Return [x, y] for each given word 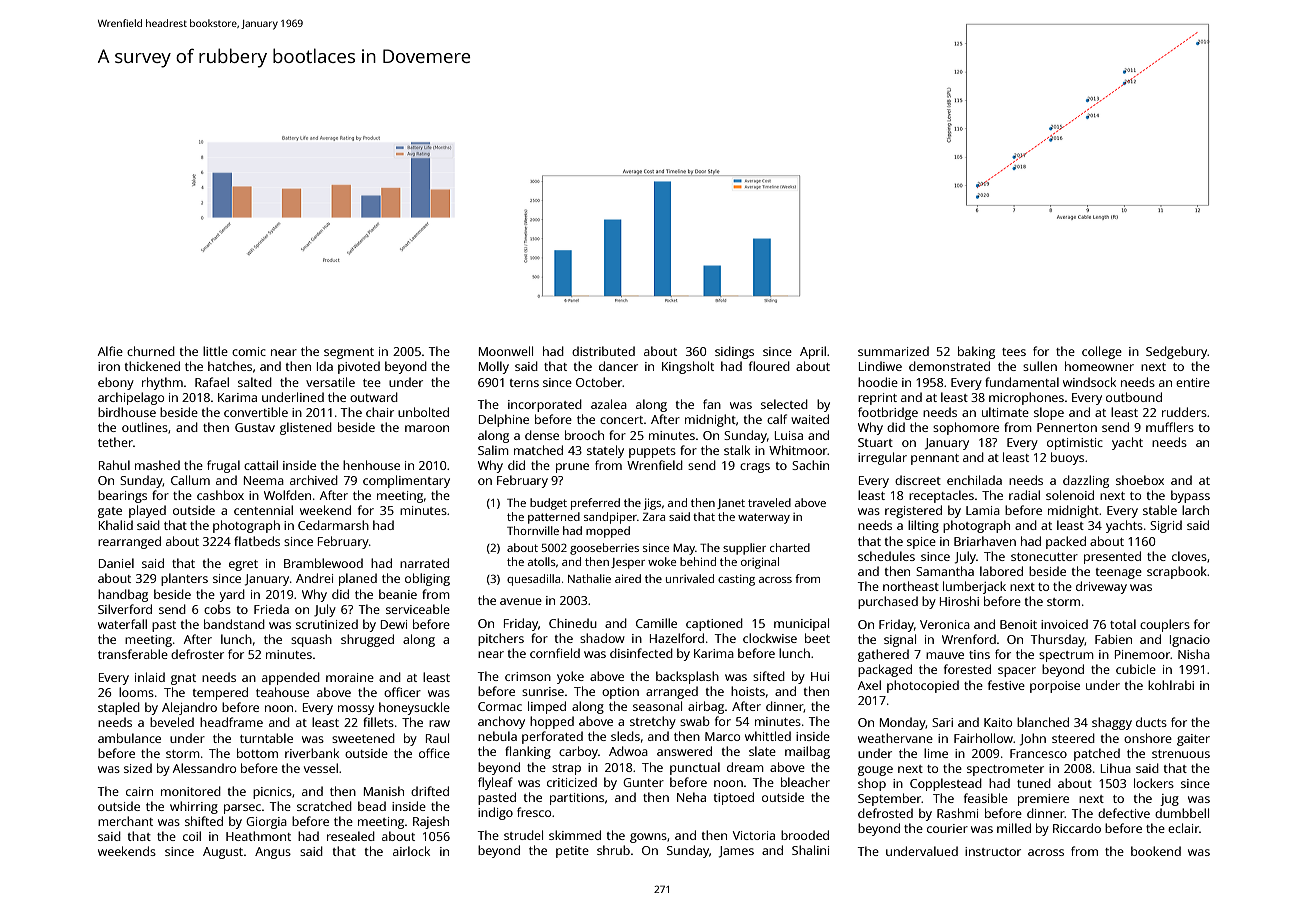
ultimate [1005, 412]
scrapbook [1177, 572]
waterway [764, 518]
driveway [1101, 587]
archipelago [131, 398]
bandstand [234, 624]
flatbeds [257, 541]
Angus [273, 853]
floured [769, 366]
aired [628, 578]
